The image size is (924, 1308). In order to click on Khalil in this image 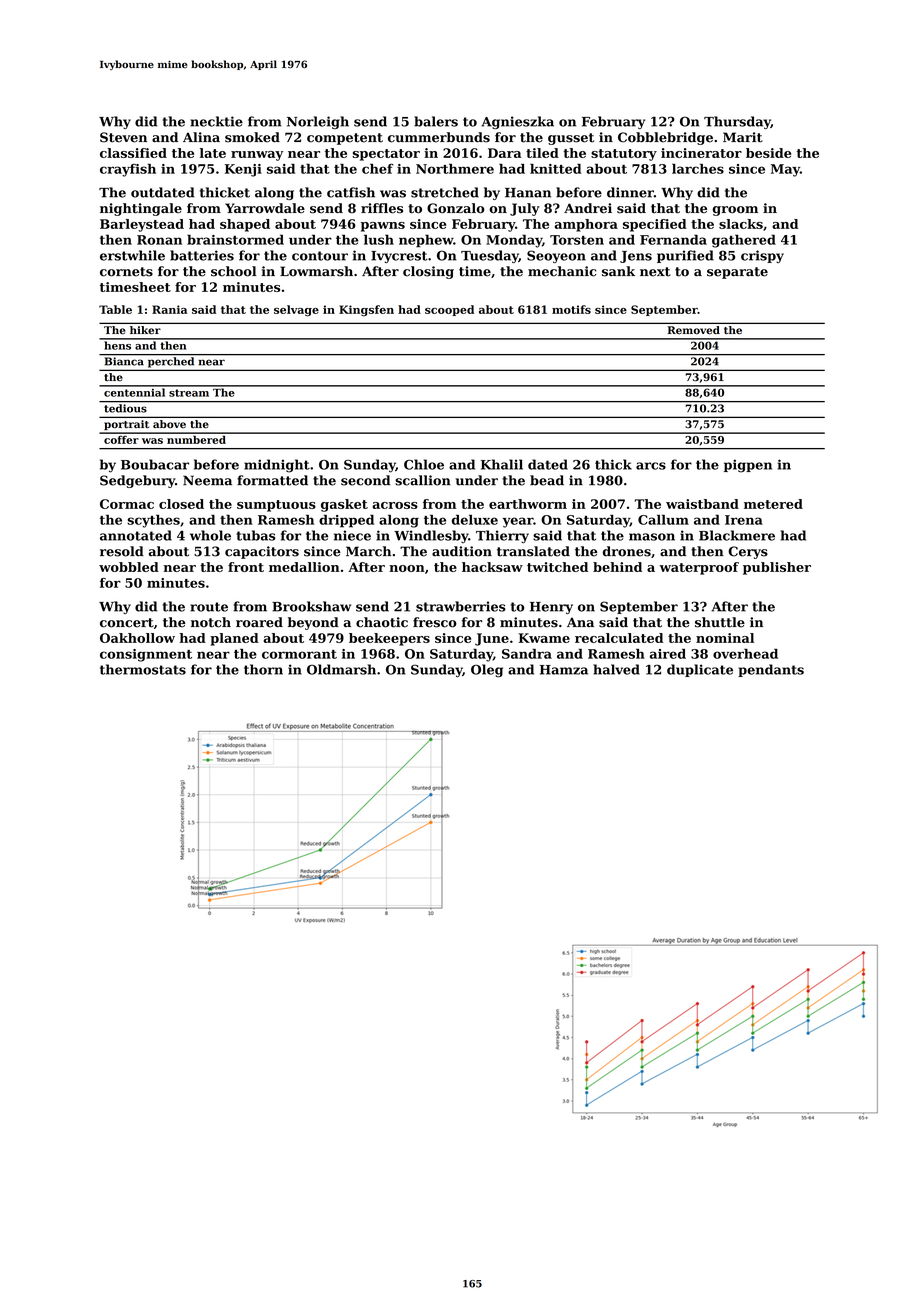, I will do `click(502, 464)`.
